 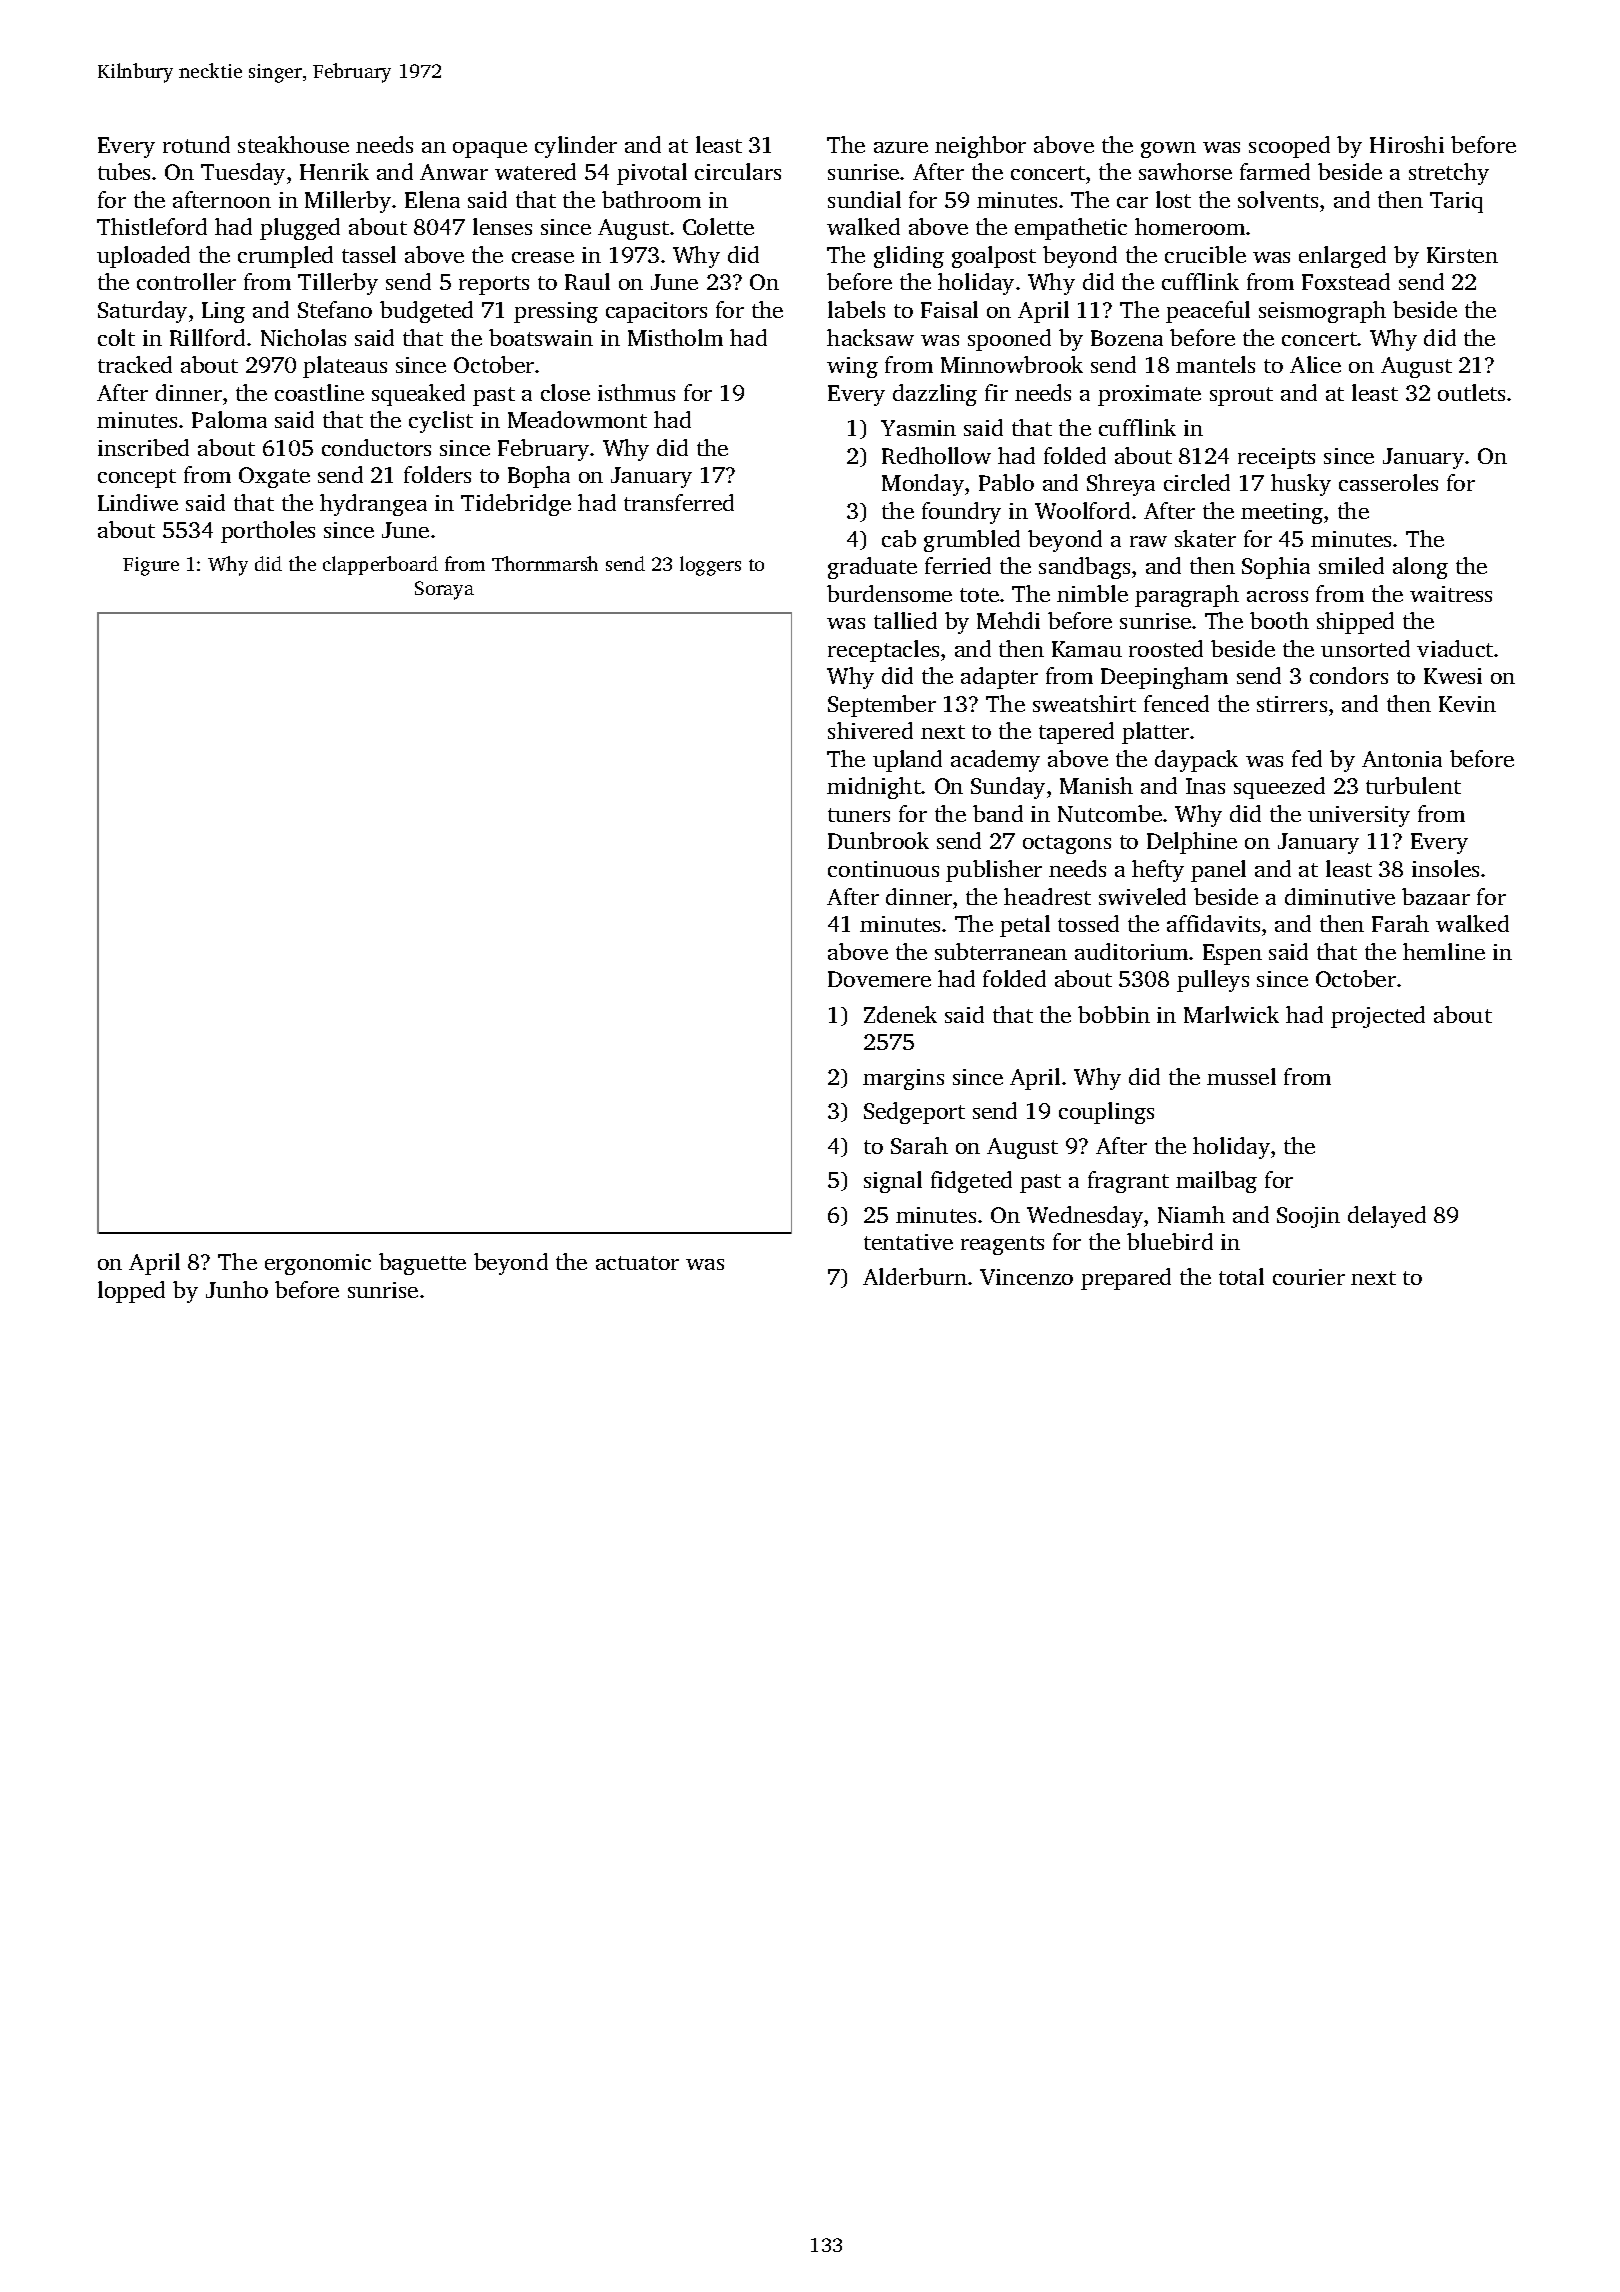 What do you see at coordinates (1190, 226) in the screenshot?
I see `homeroom` at bounding box center [1190, 226].
